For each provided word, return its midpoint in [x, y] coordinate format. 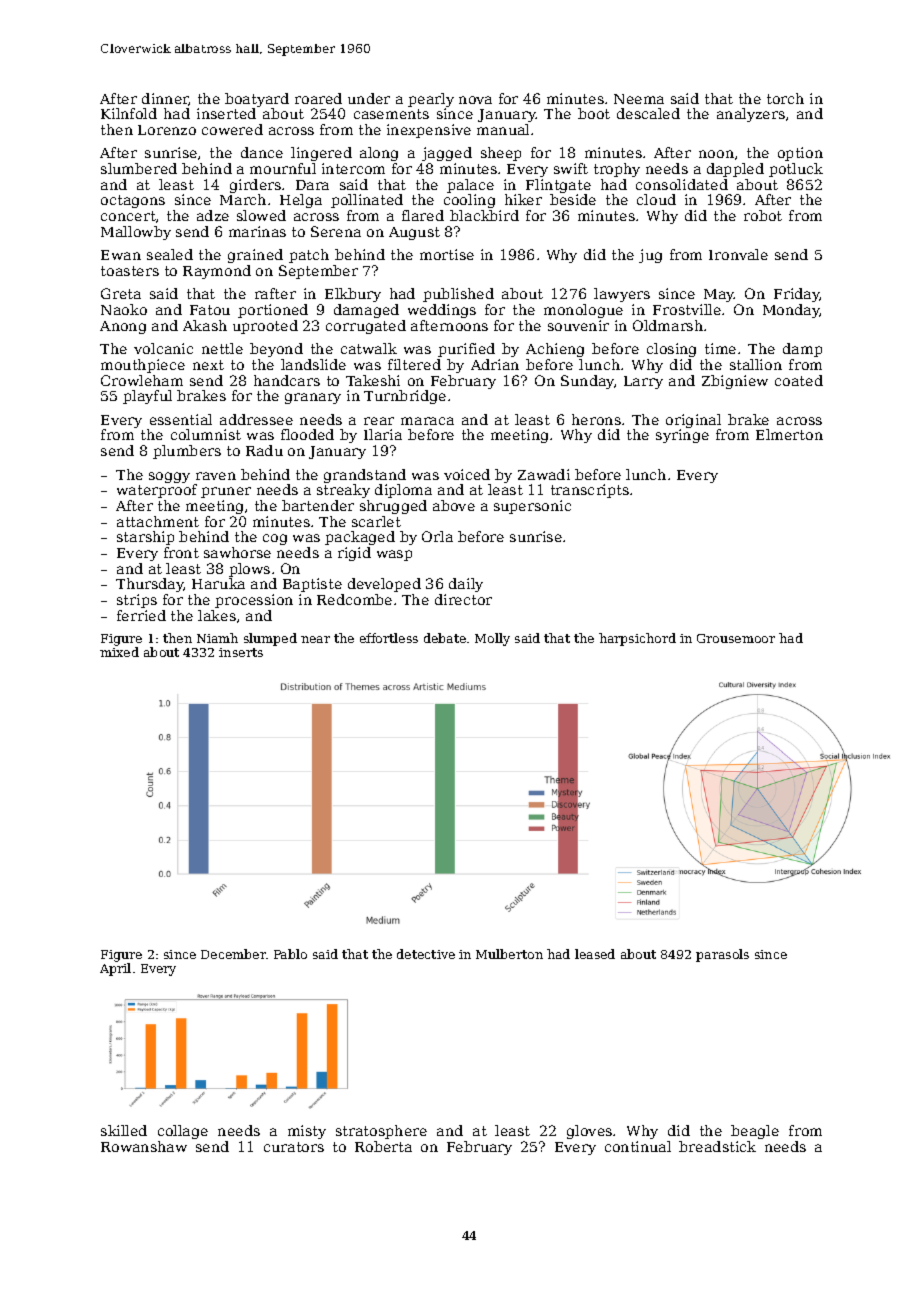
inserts [241, 652]
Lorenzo [167, 130]
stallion [756, 364]
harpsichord [637, 639]
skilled [124, 1130]
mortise [447, 254]
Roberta [383, 1146]
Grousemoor [736, 638]
